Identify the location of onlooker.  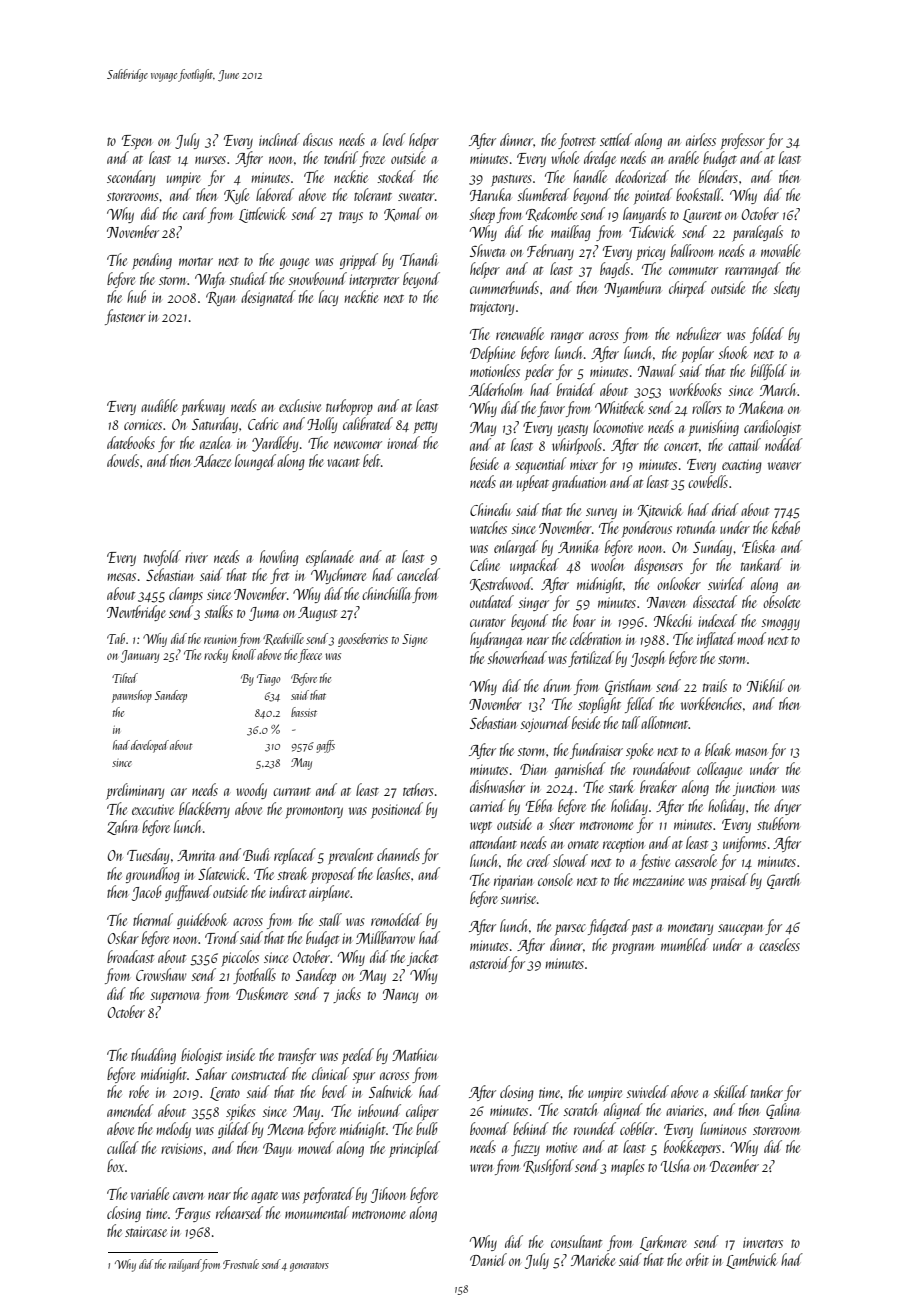
(679, 583).
